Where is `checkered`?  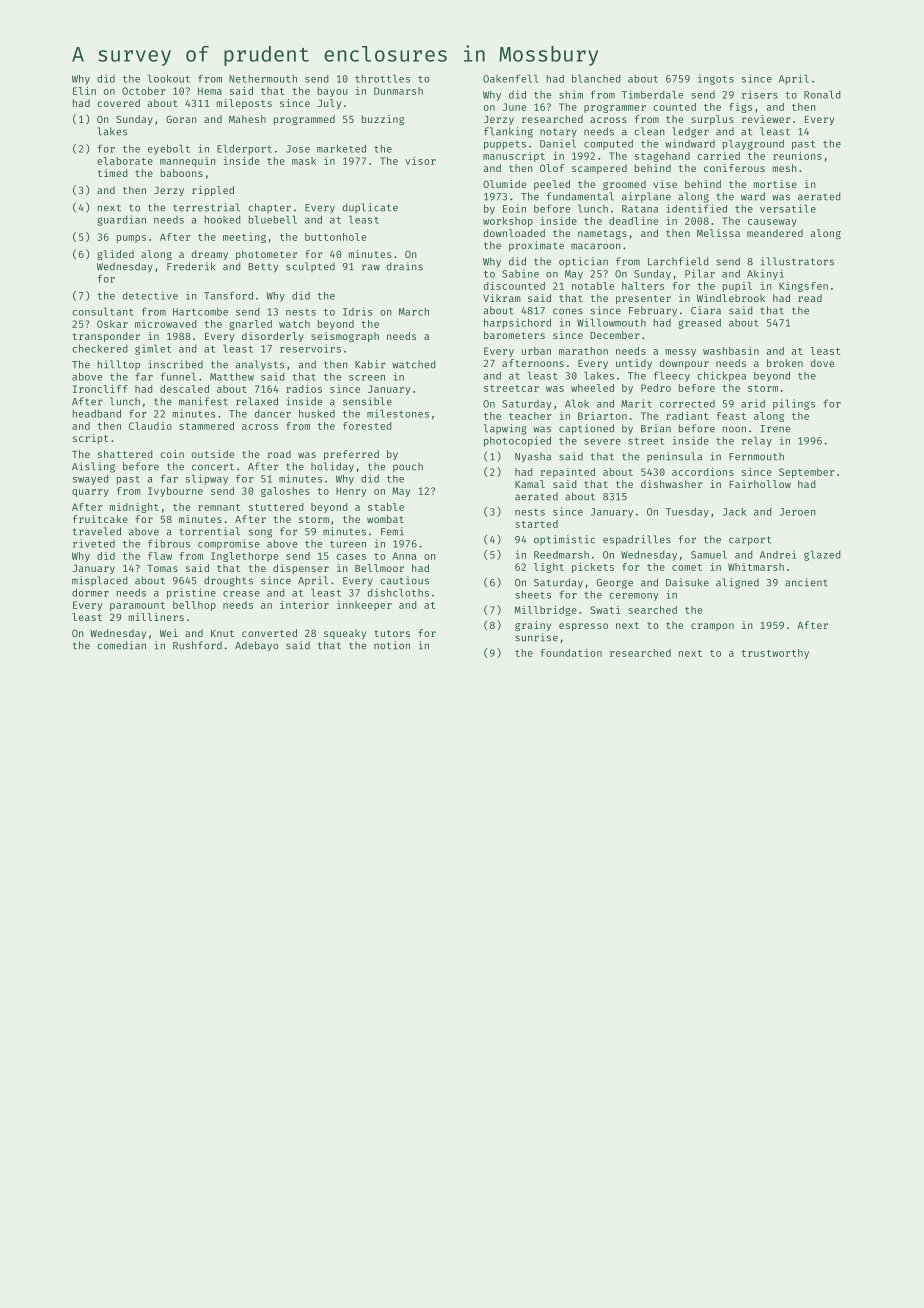 checkered is located at coordinates (100, 349).
